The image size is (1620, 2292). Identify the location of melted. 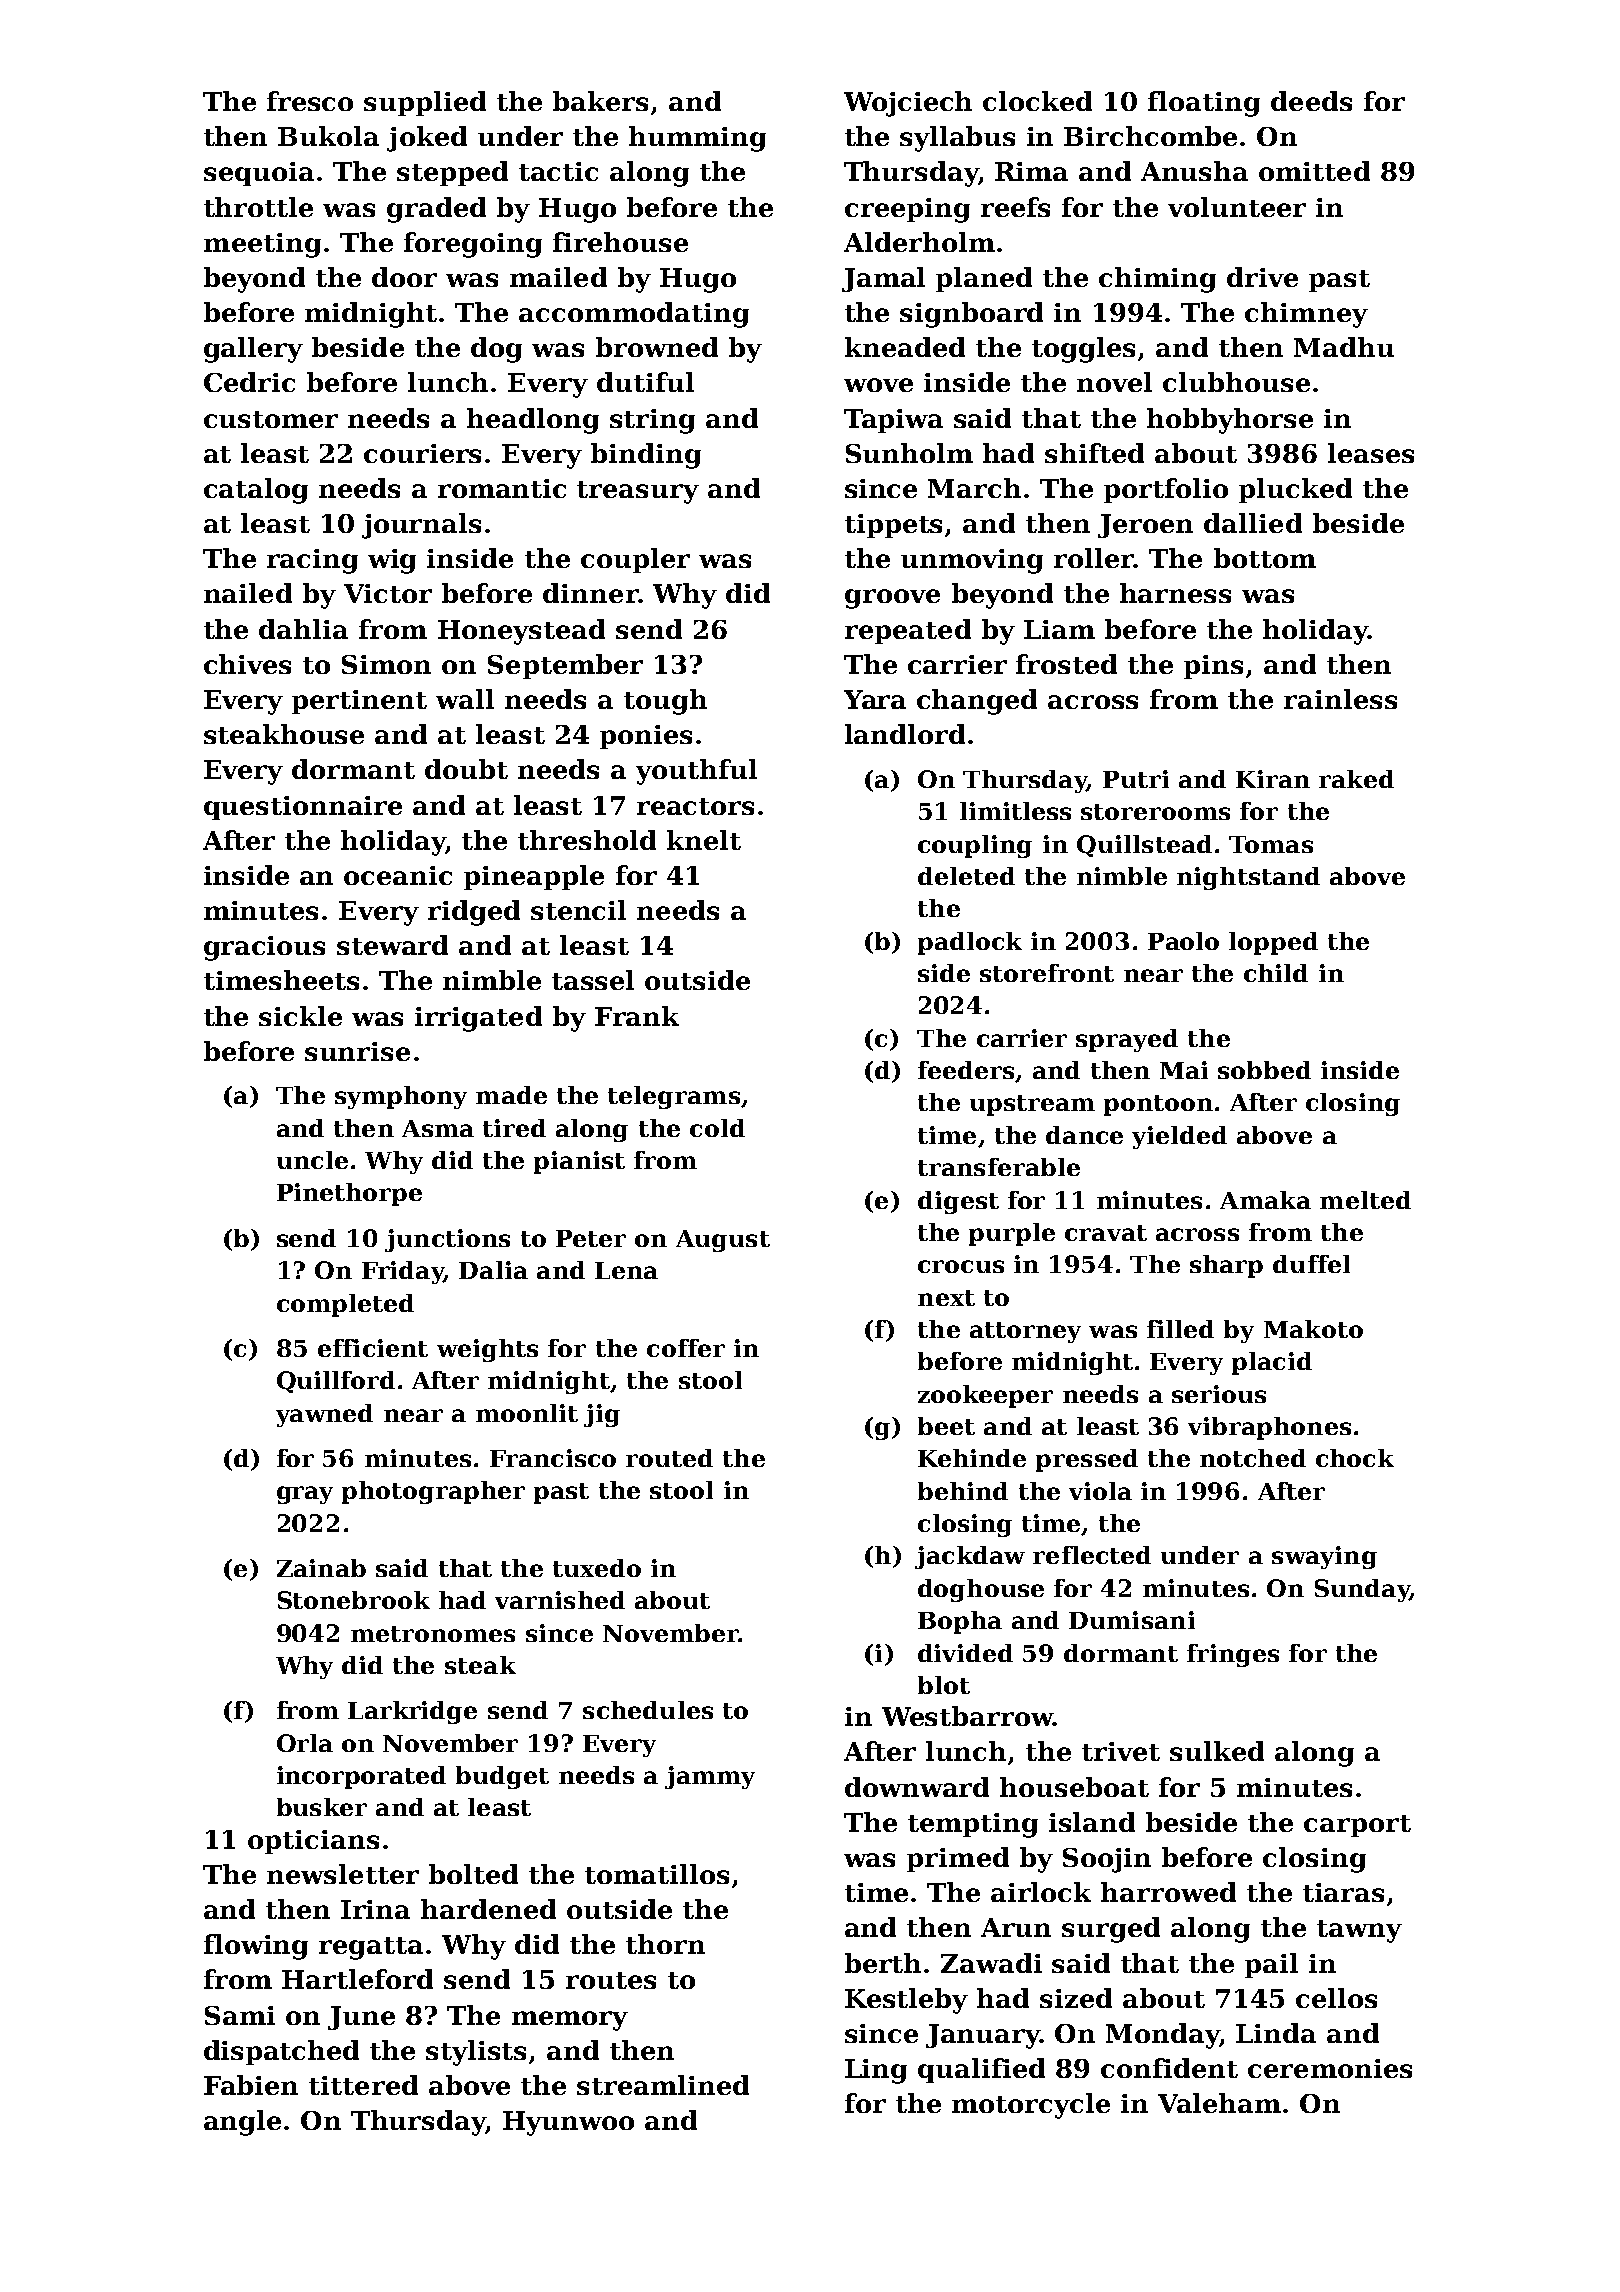
(1365, 1200).
